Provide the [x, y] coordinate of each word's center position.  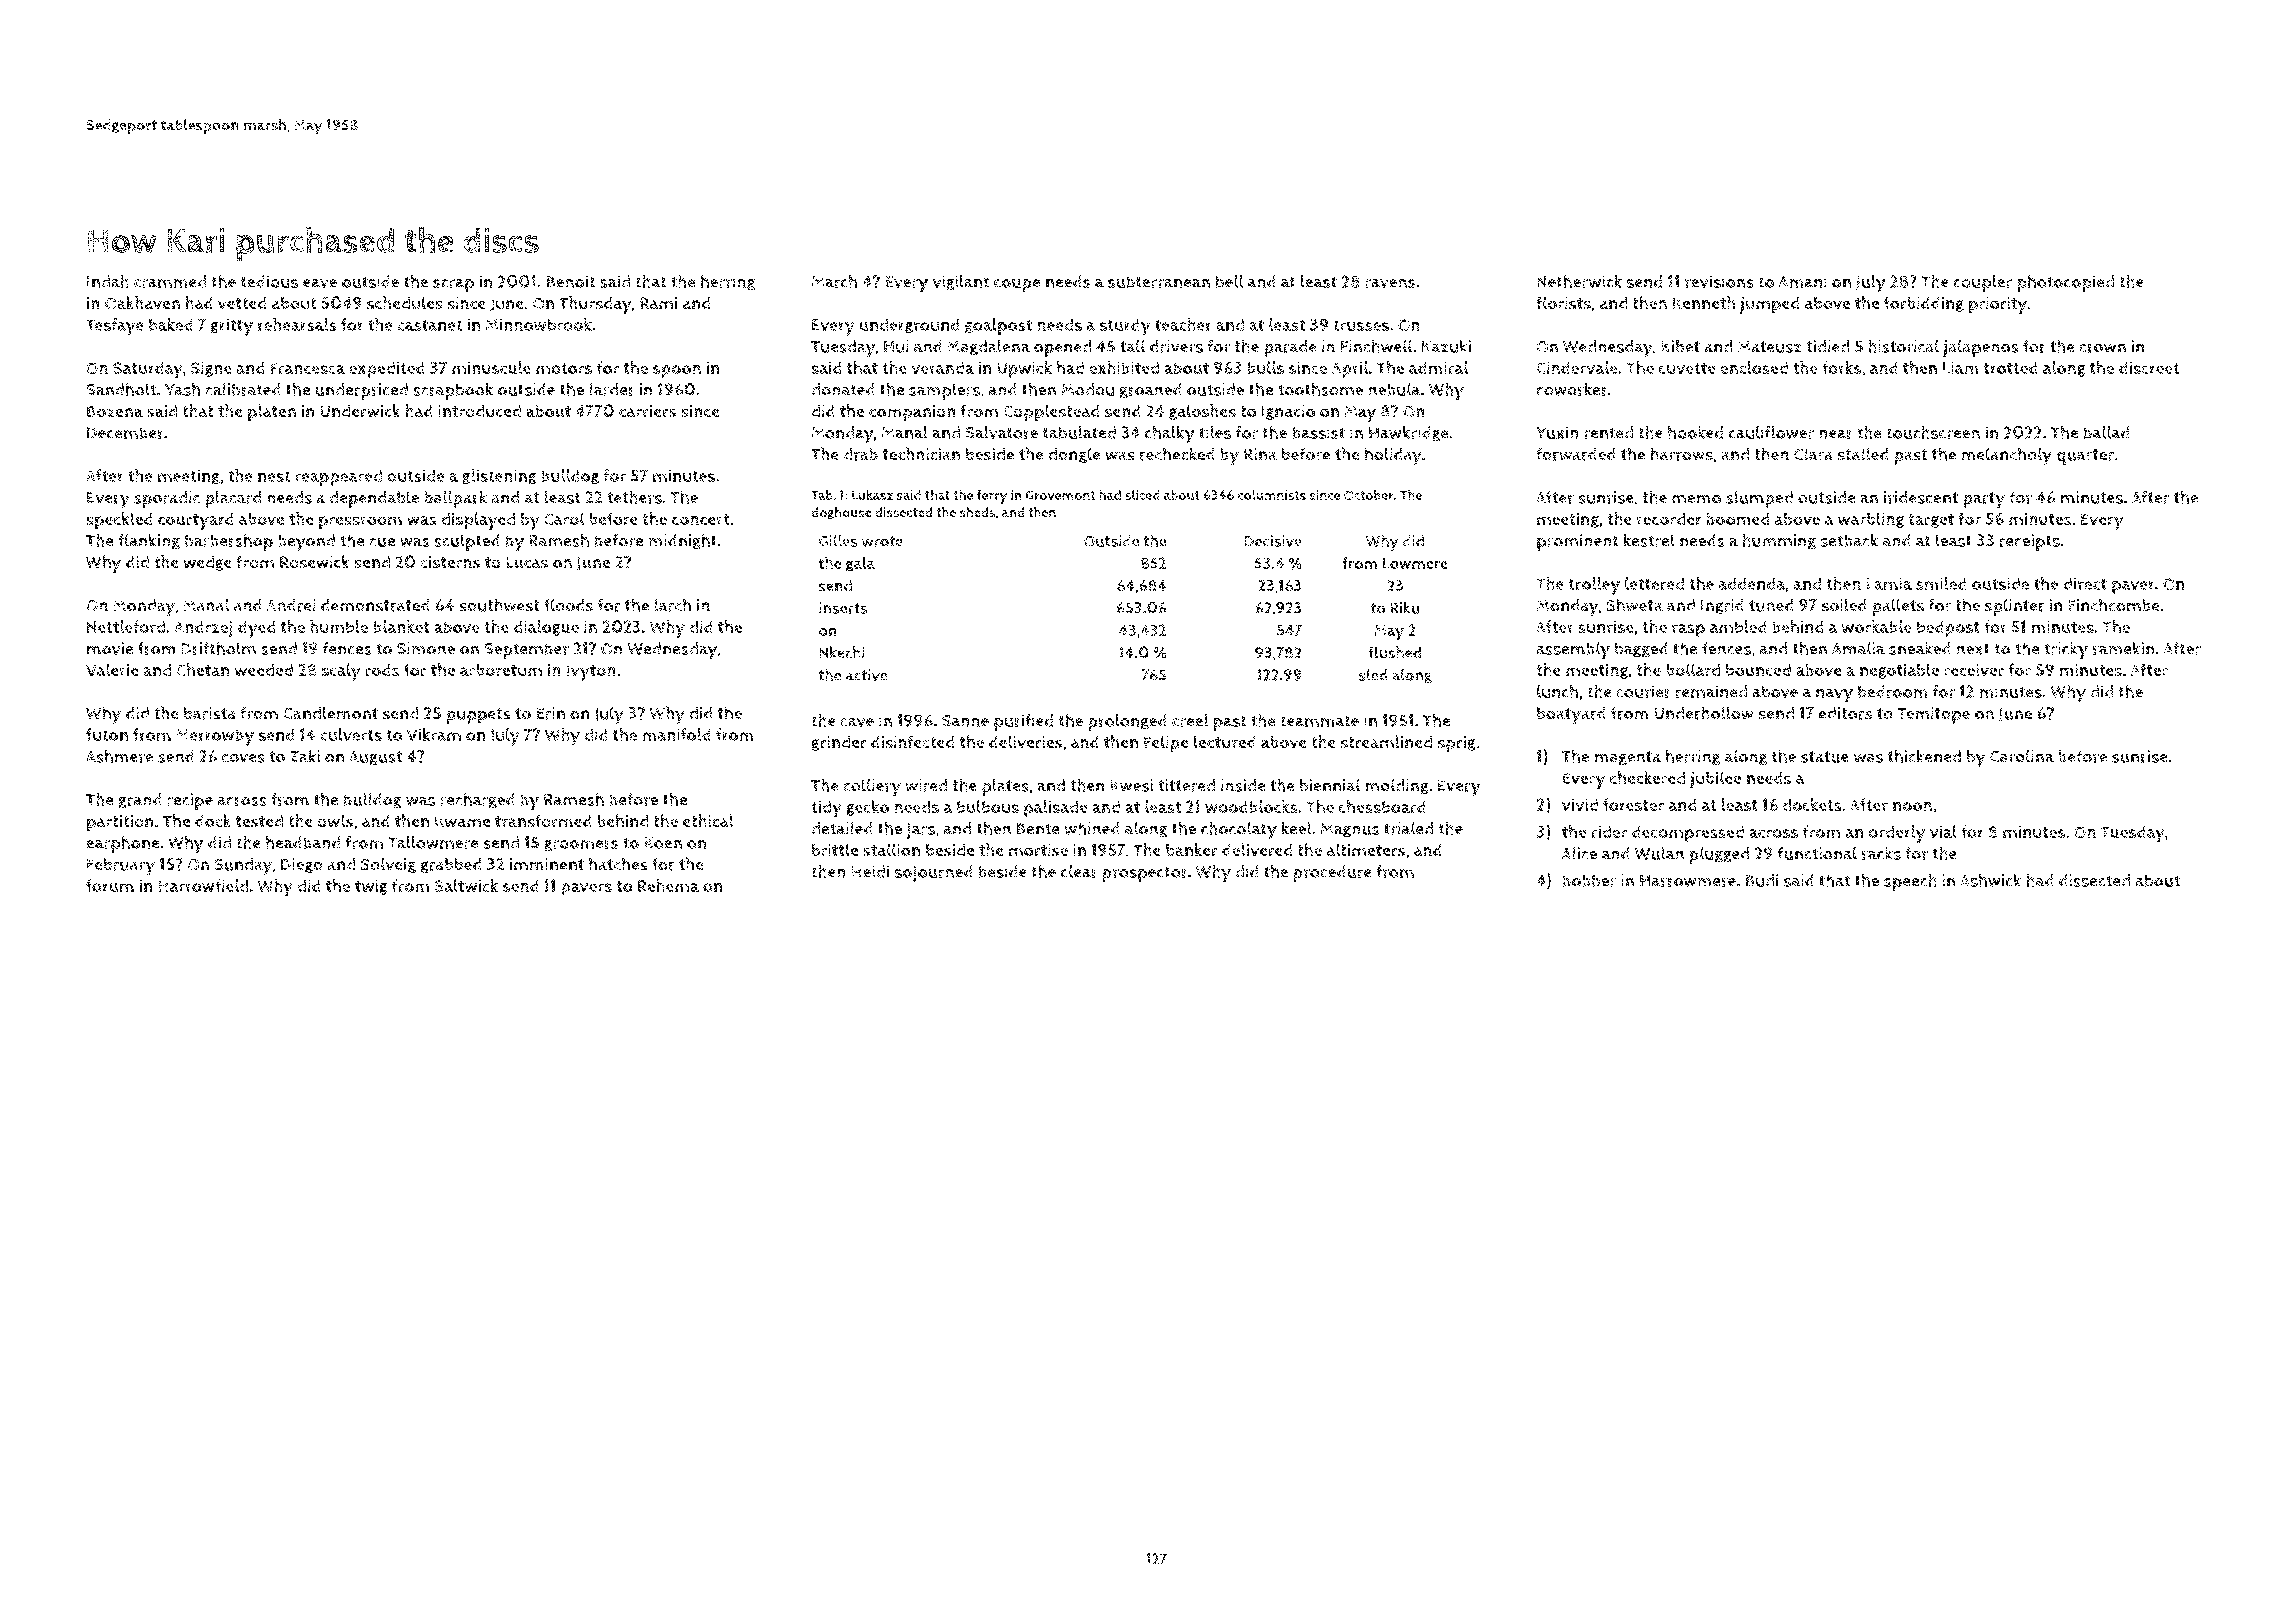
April [1350, 370]
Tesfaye [115, 327]
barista [210, 713]
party [1984, 500]
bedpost [1948, 629]
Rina [1260, 454]
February [121, 867]
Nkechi [842, 652]
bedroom [1893, 691]
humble [339, 627]
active [867, 675]
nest [274, 476]
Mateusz [1770, 346]
